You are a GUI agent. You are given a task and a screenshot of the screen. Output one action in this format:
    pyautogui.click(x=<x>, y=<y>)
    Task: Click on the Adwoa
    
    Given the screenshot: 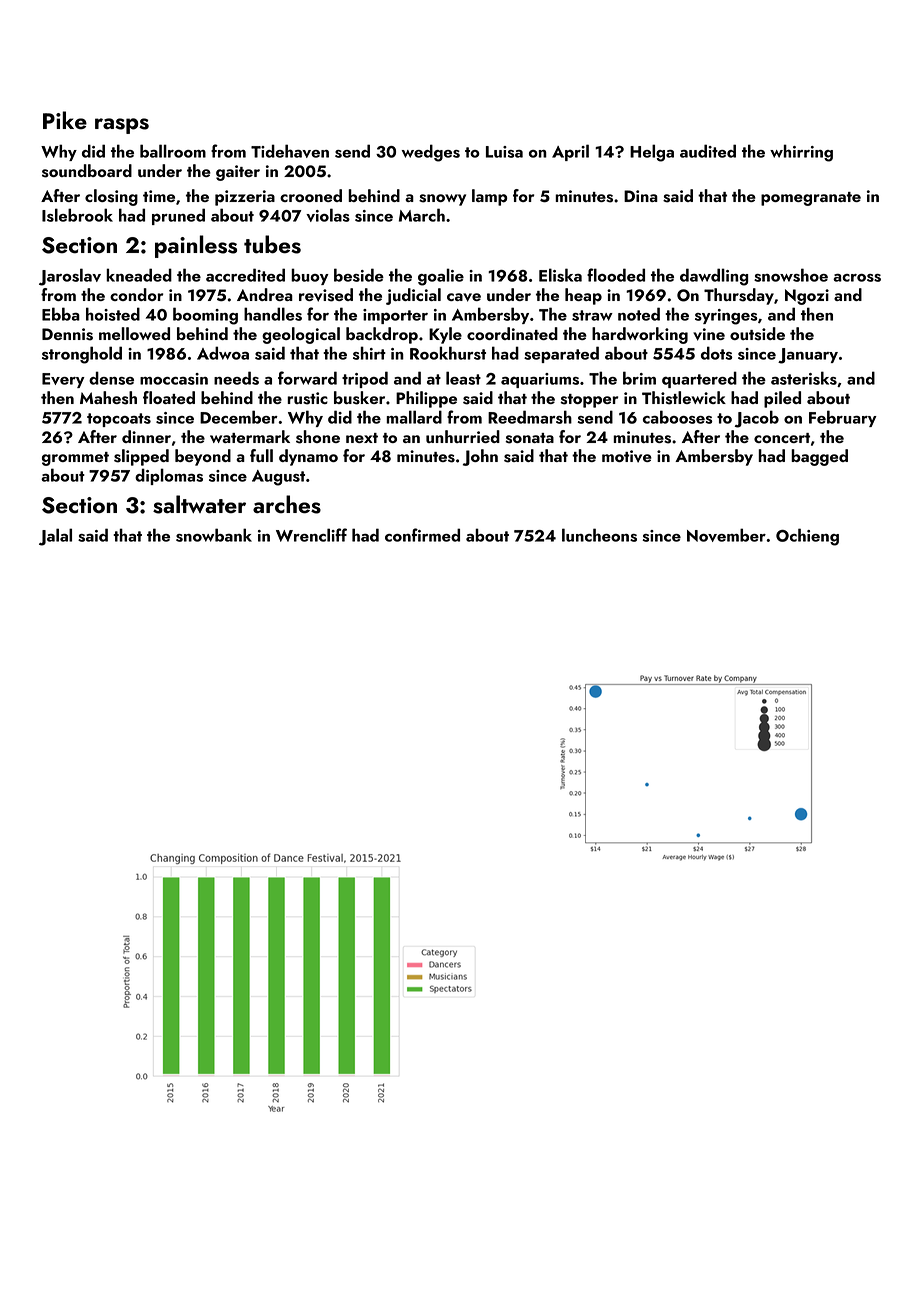 What is the action you would take?
    pyautogui.click(x=223, y=353)
